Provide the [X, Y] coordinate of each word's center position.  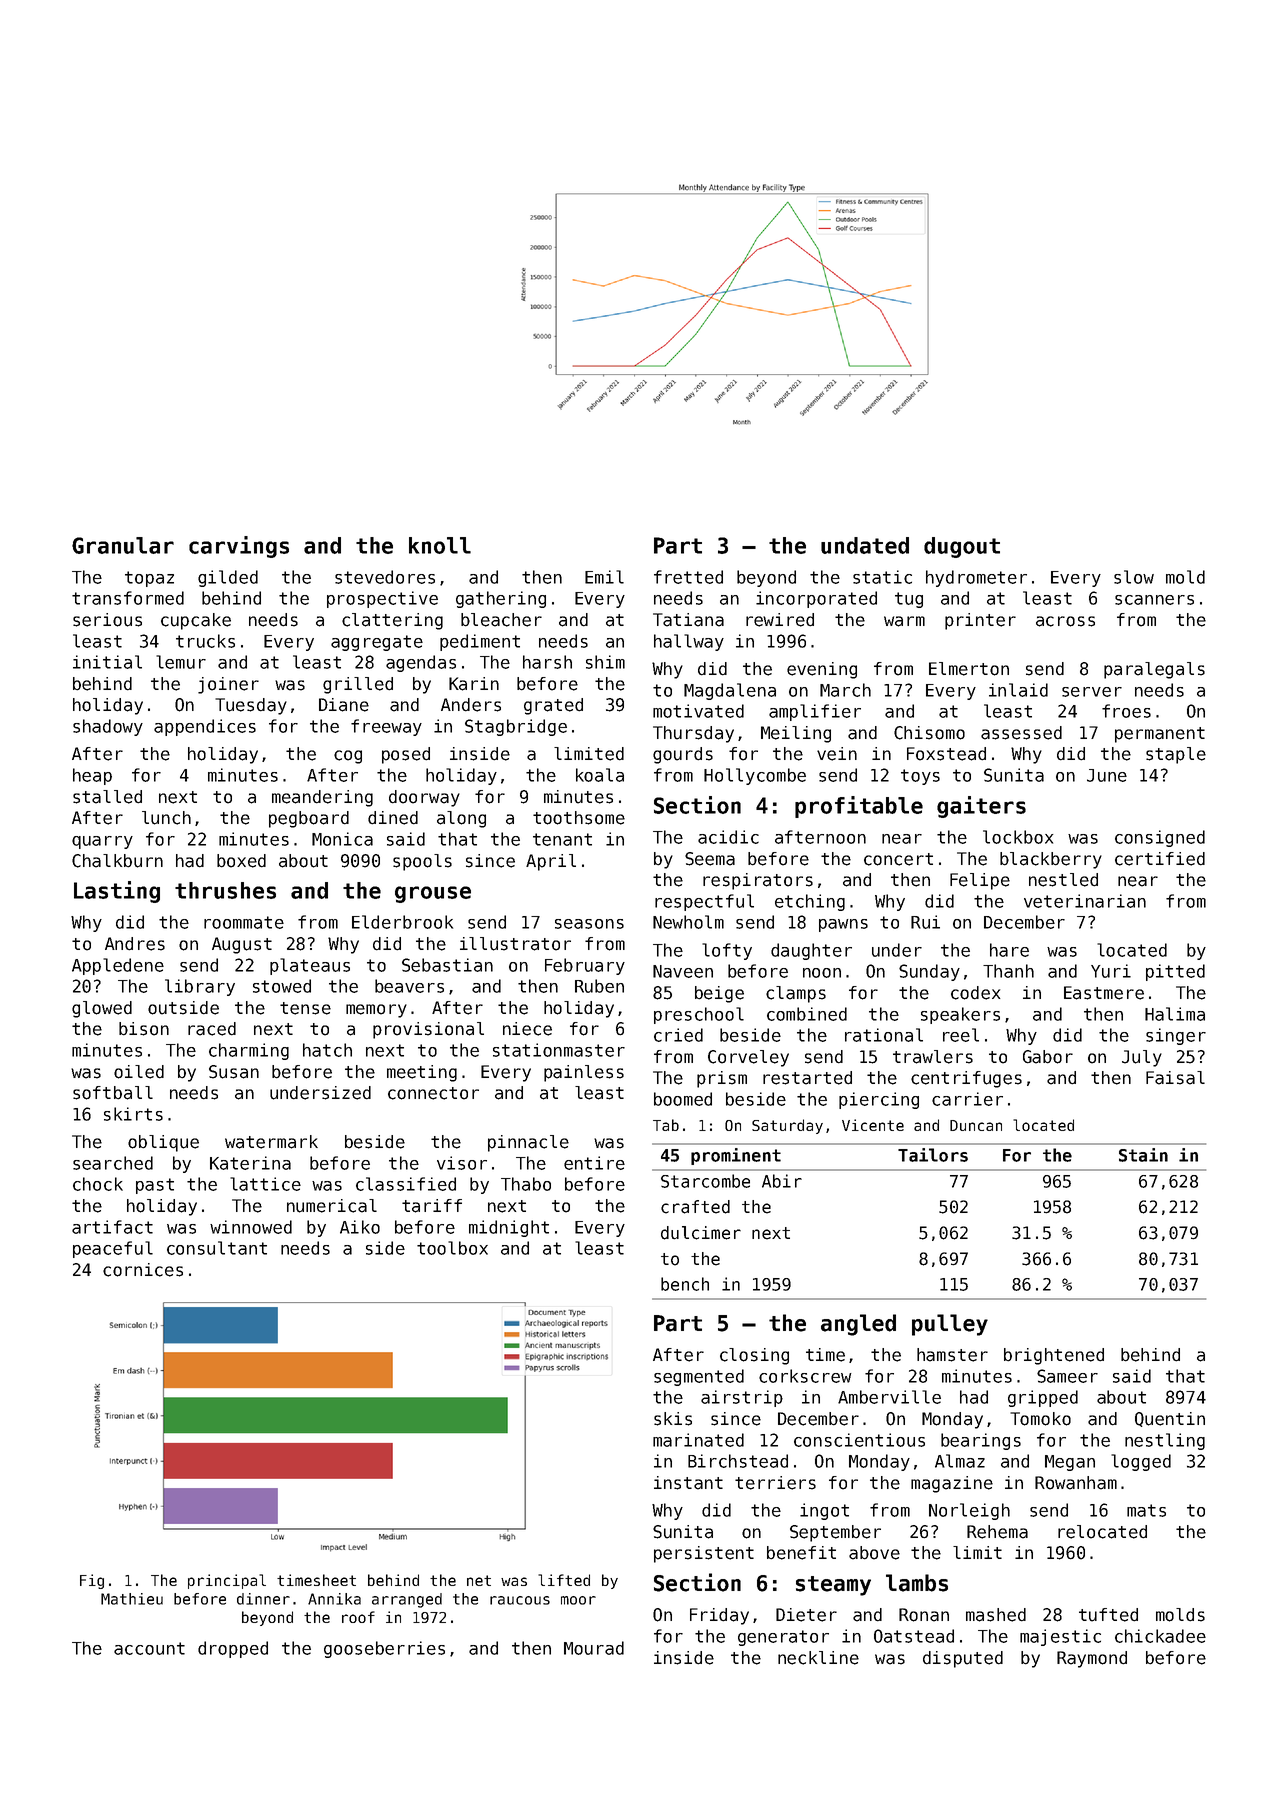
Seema [710, 859]
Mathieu [132, 1599]
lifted [564, 1580]
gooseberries [384, 1649]
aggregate [377, 643]
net [479, 1580]
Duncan [976, 1125]
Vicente [873, 1125]
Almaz [960, 1461]
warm [904, 621]
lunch [166, 818]
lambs [917, 1583]
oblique [163, 1143]
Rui [925, 922]
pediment [480, 642]
